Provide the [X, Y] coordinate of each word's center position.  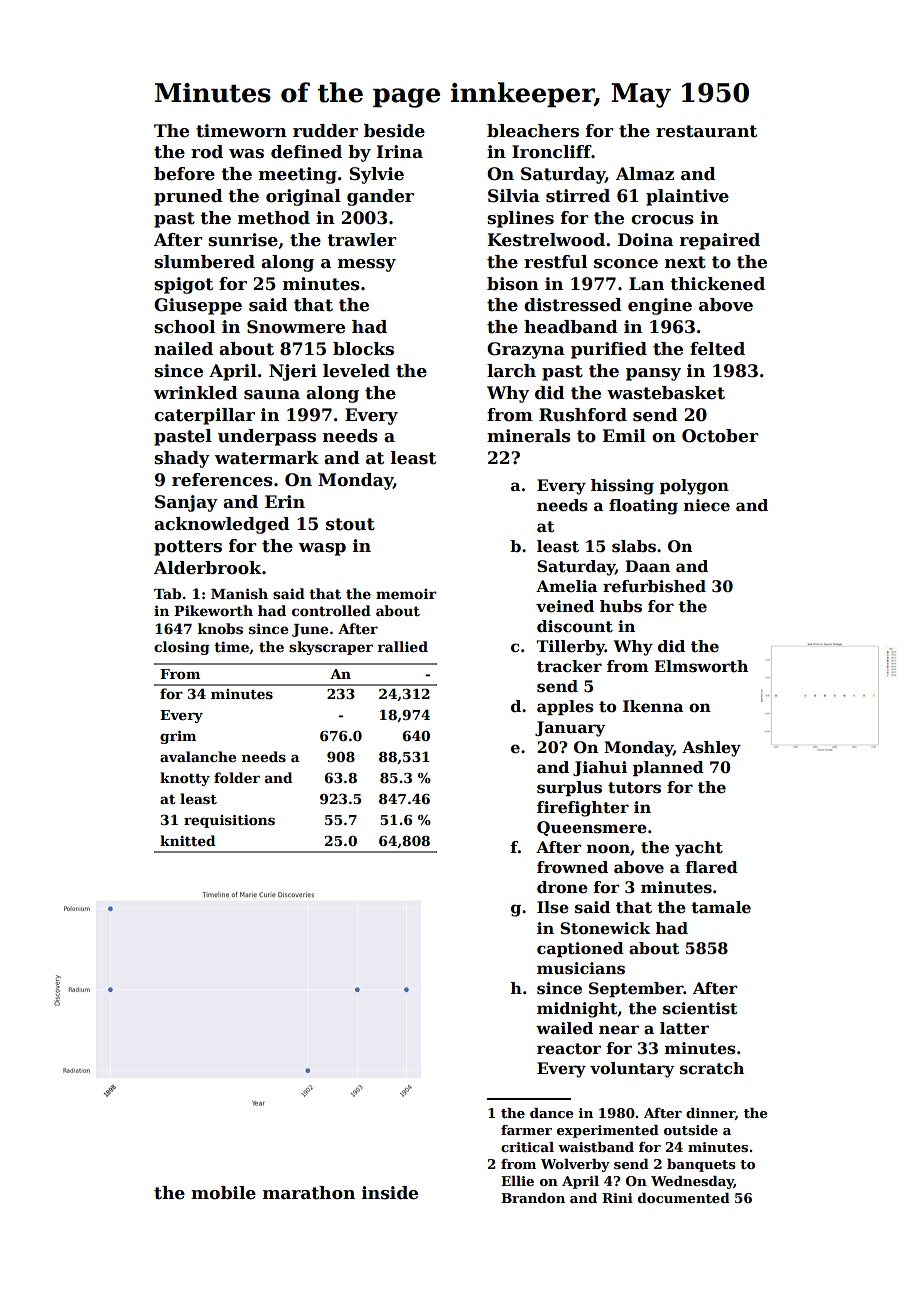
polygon [694, 487]
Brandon [533, 1198]
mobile [223, 1193]
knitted [188, 840]
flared [712, 867]
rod [207, 152]
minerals [529, 436]
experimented [608, 1131]
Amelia [566, 586]
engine [660, 306]
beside [394, 131]
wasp [322, 549]
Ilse [553, 907]
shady [182, 459]
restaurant [706, 131]
